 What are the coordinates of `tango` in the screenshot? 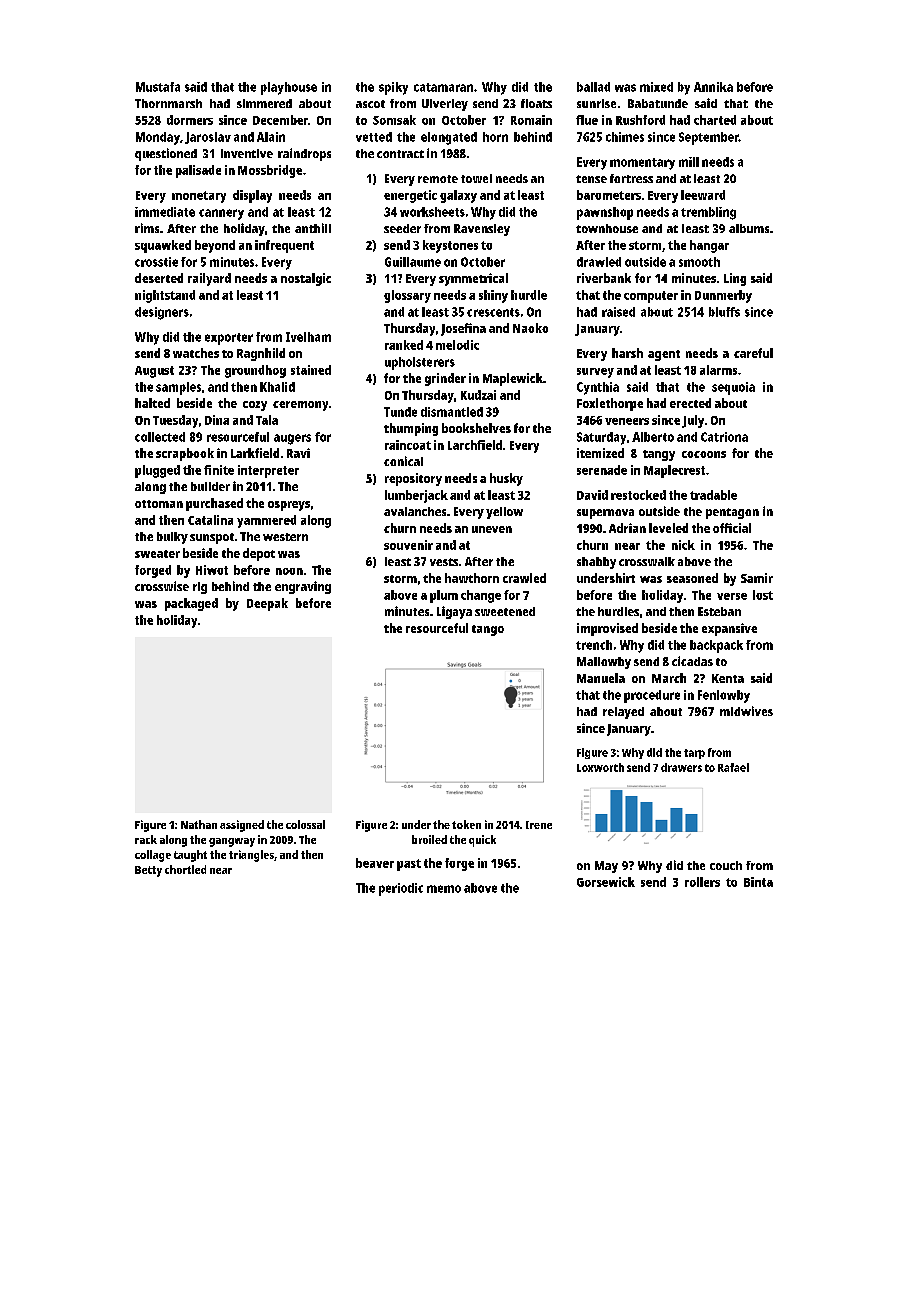 It's located at (488, 630).
